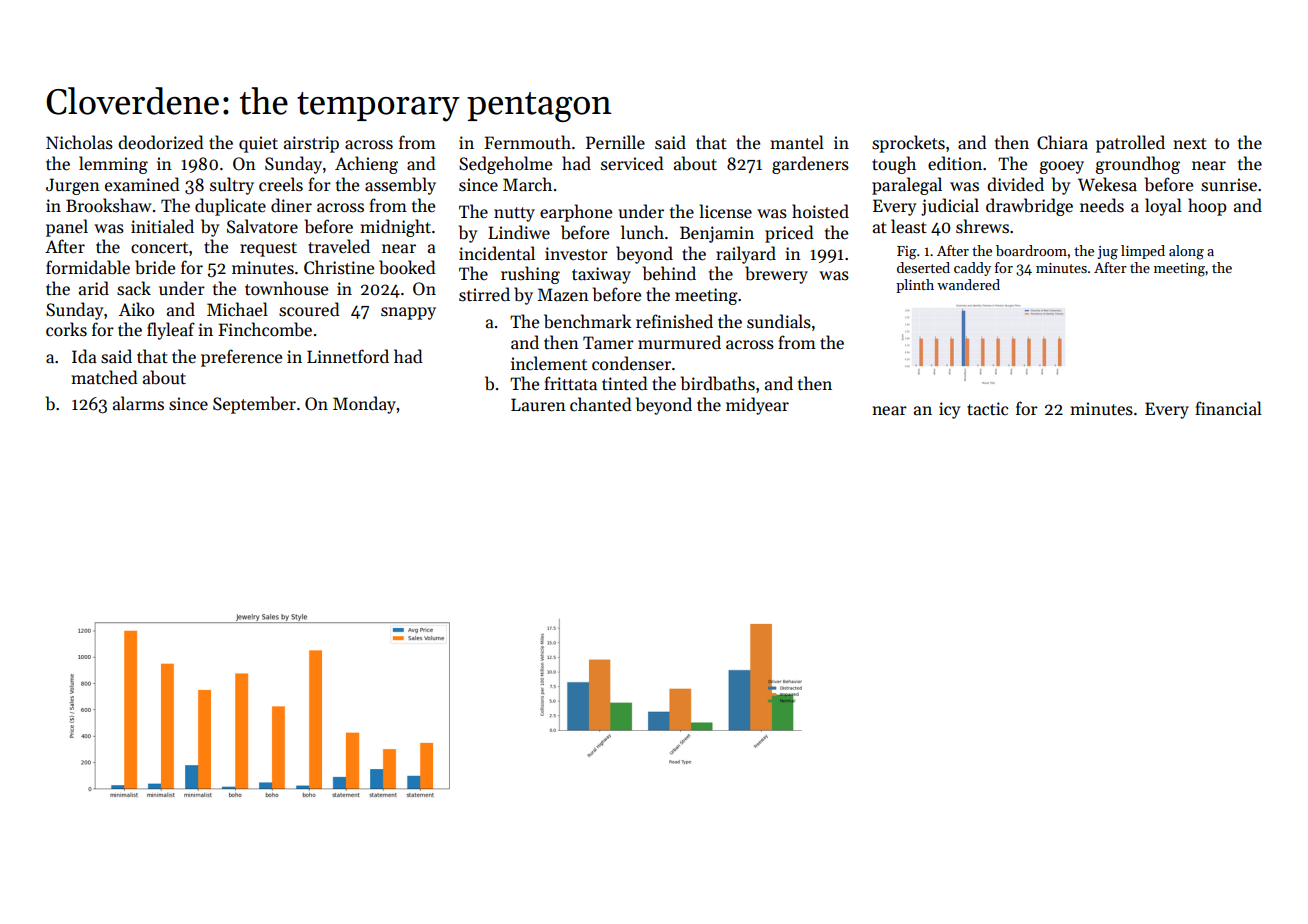 This image has width=1308, height=924. I want to click on Achieng, so click(366, 165).
